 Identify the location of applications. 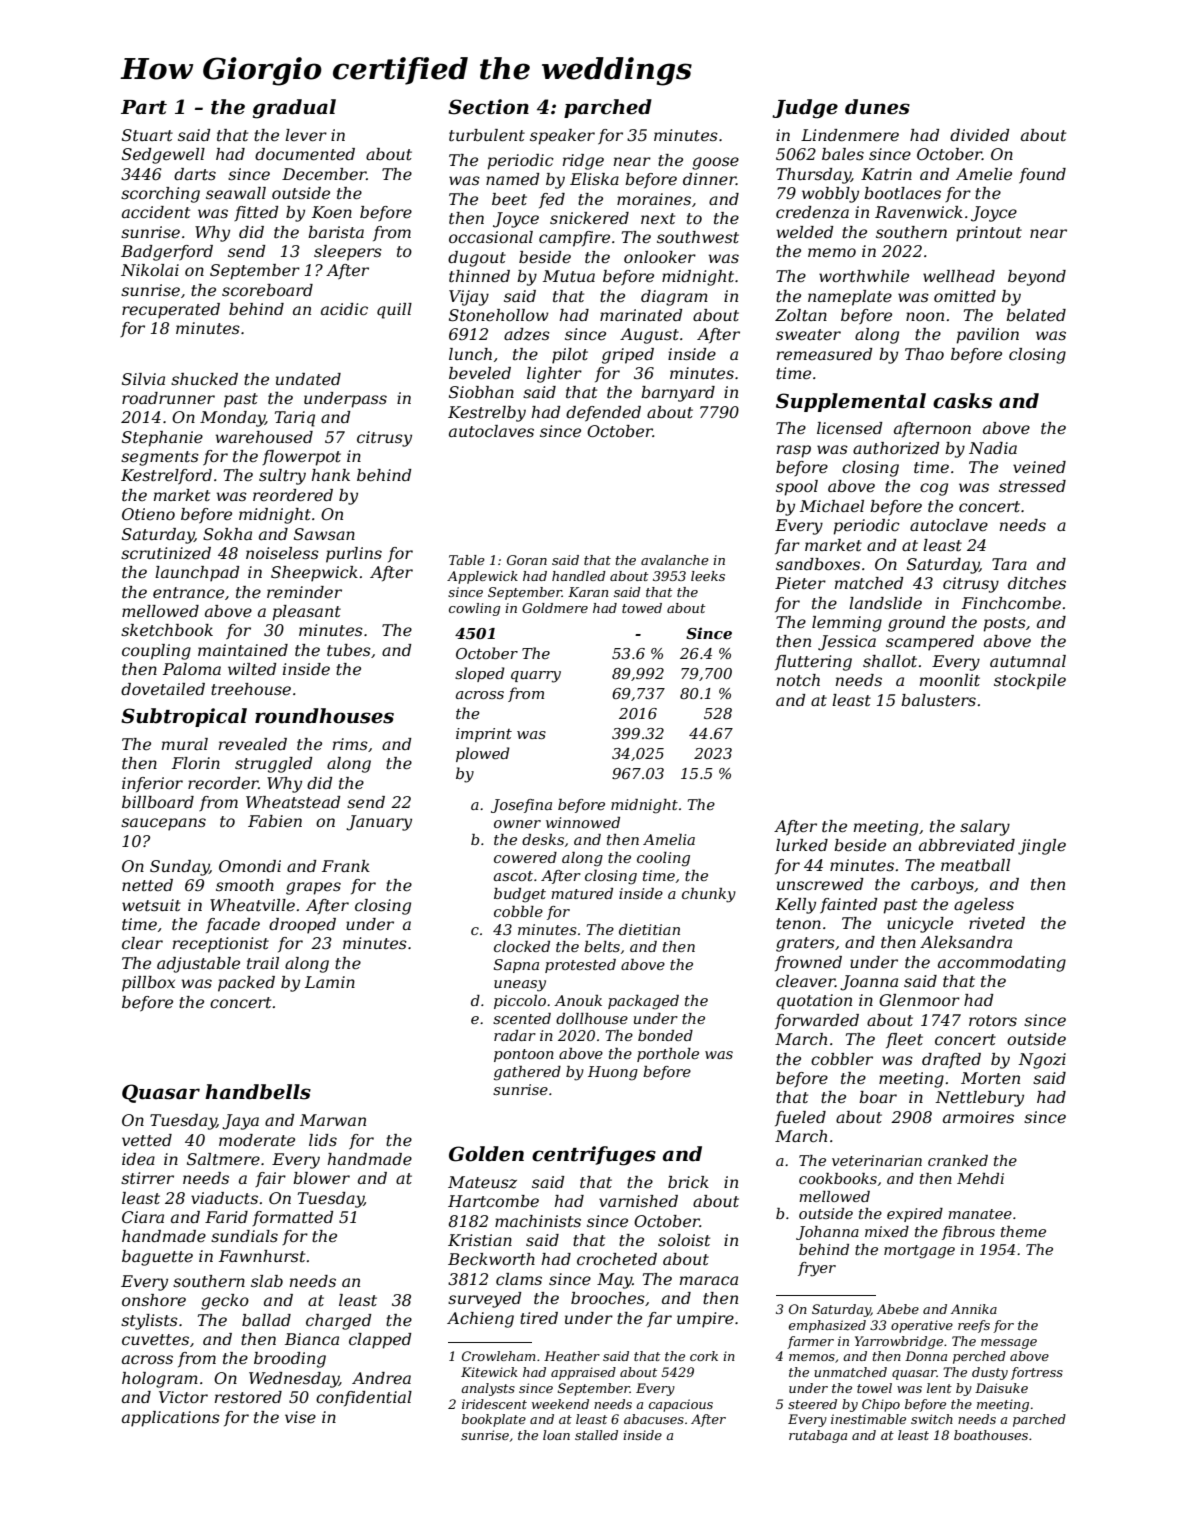
(171, 1419).
